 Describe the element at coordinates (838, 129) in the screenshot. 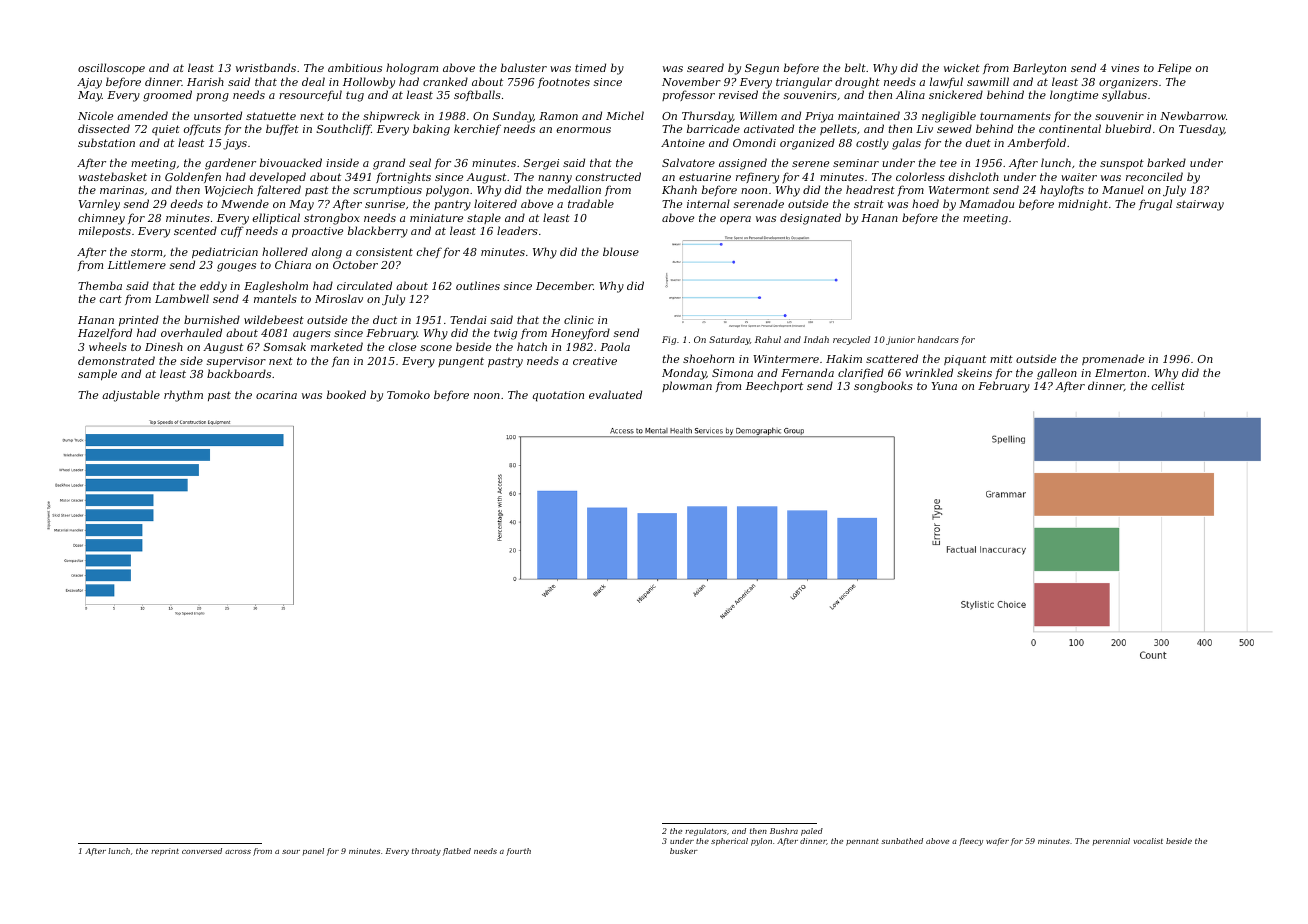

I see `pellets` at that location.
